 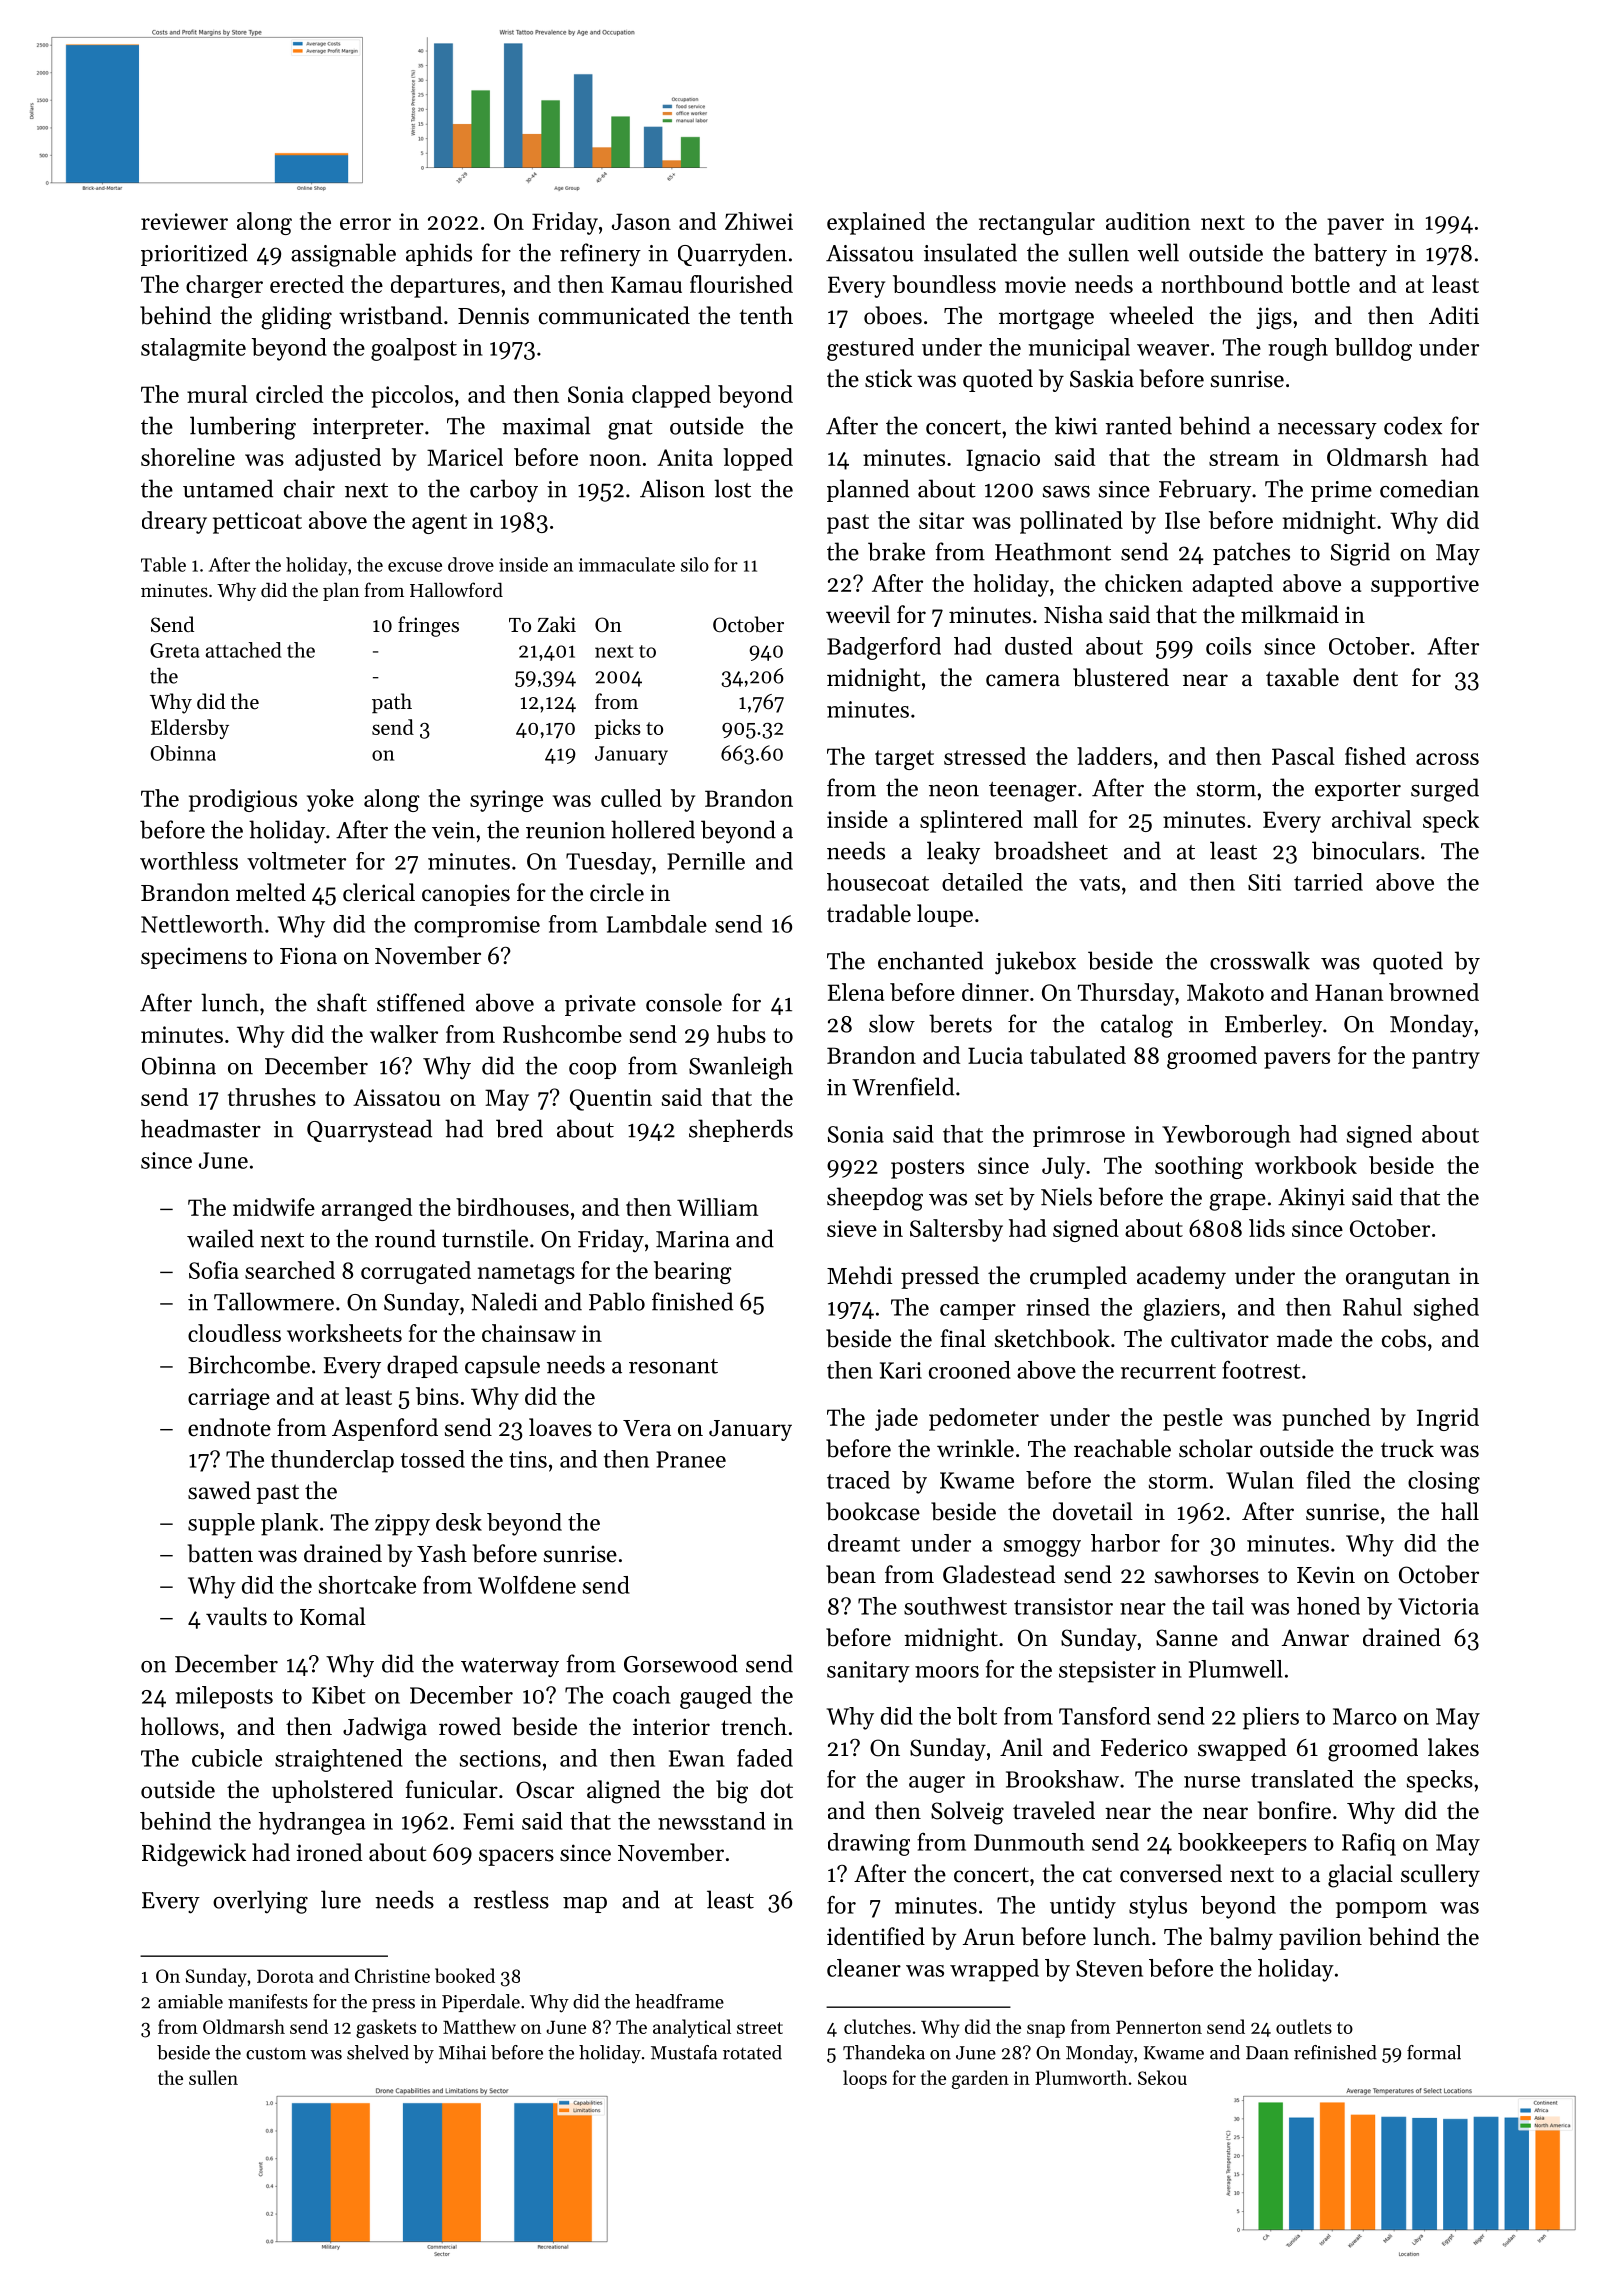 What do you see at coordinates (560, 1427) in the screenshot?
I see `loaves` at bounding box center [560, 1427].
